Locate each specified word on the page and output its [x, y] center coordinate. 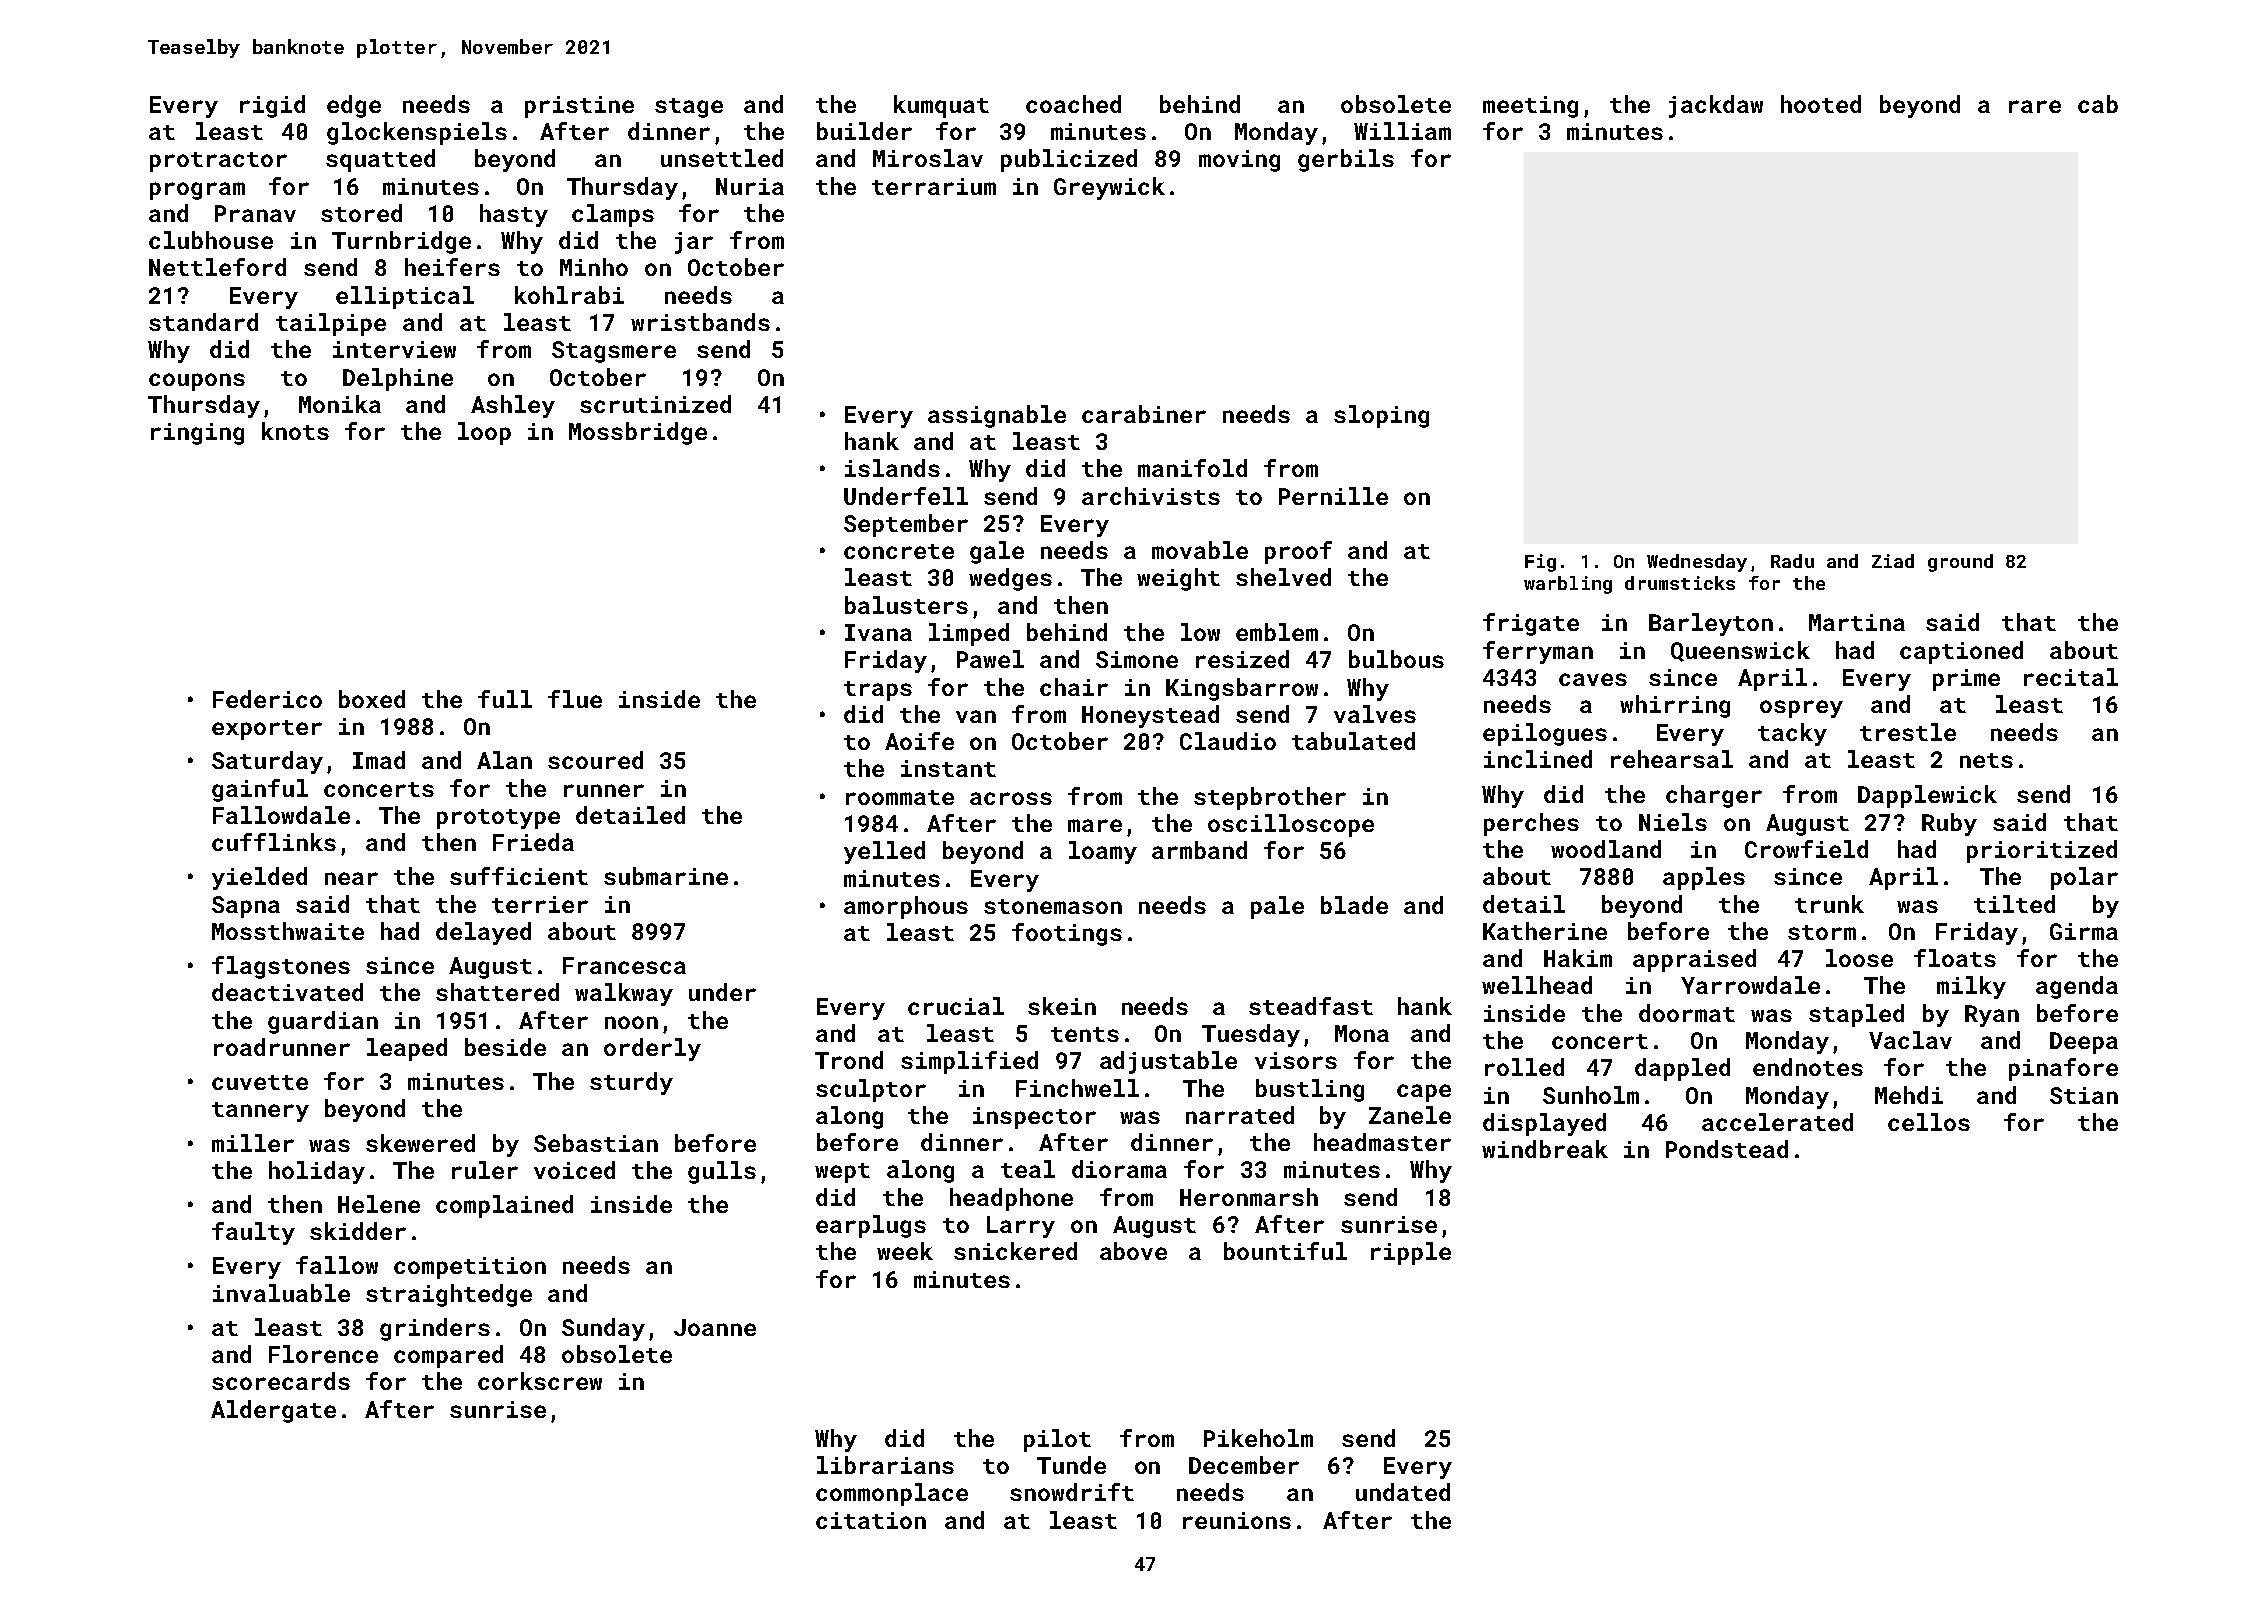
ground [1960, 563]
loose [1859, 958]
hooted [1821, 104]
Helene [379, 1204]
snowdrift [1072, 1492]
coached [1073, 104]
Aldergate [273, 1411]
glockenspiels [417, 133]
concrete [899, 551]
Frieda [533, 842]
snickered [1015, 1251]
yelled [884, 852]
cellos [1929, 1122]
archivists [1151, 496]
